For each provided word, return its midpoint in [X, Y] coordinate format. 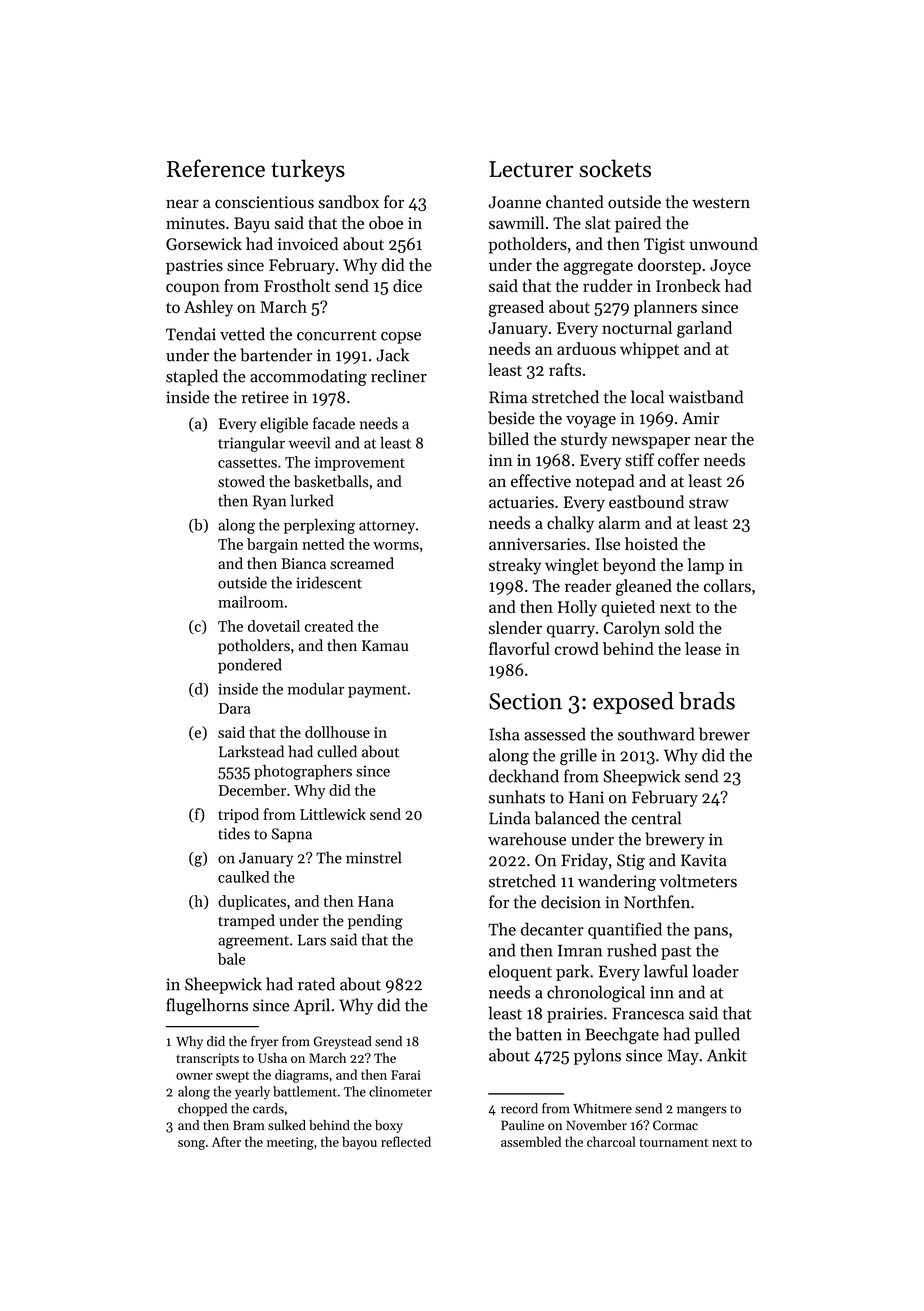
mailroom [251, 602]
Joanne [515, 202]
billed [508, 439]
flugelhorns [207, 1006]
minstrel [374, 857]
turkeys [308, 170]
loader [716, 971]
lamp [705, 566]
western [721, 203]
